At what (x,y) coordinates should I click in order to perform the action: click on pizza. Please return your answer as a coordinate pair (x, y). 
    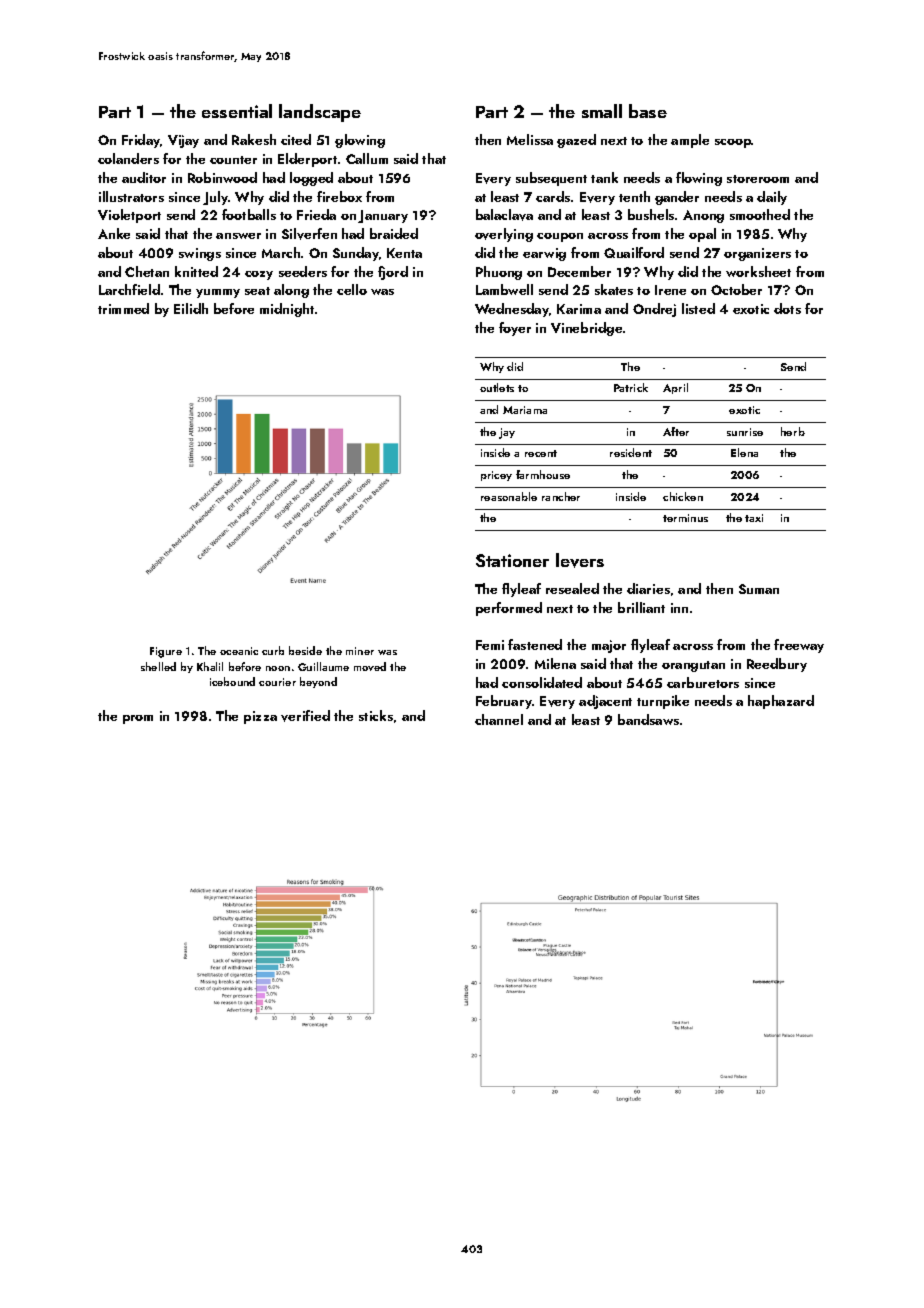
    Looking at the image, I should click on (260, 717).
